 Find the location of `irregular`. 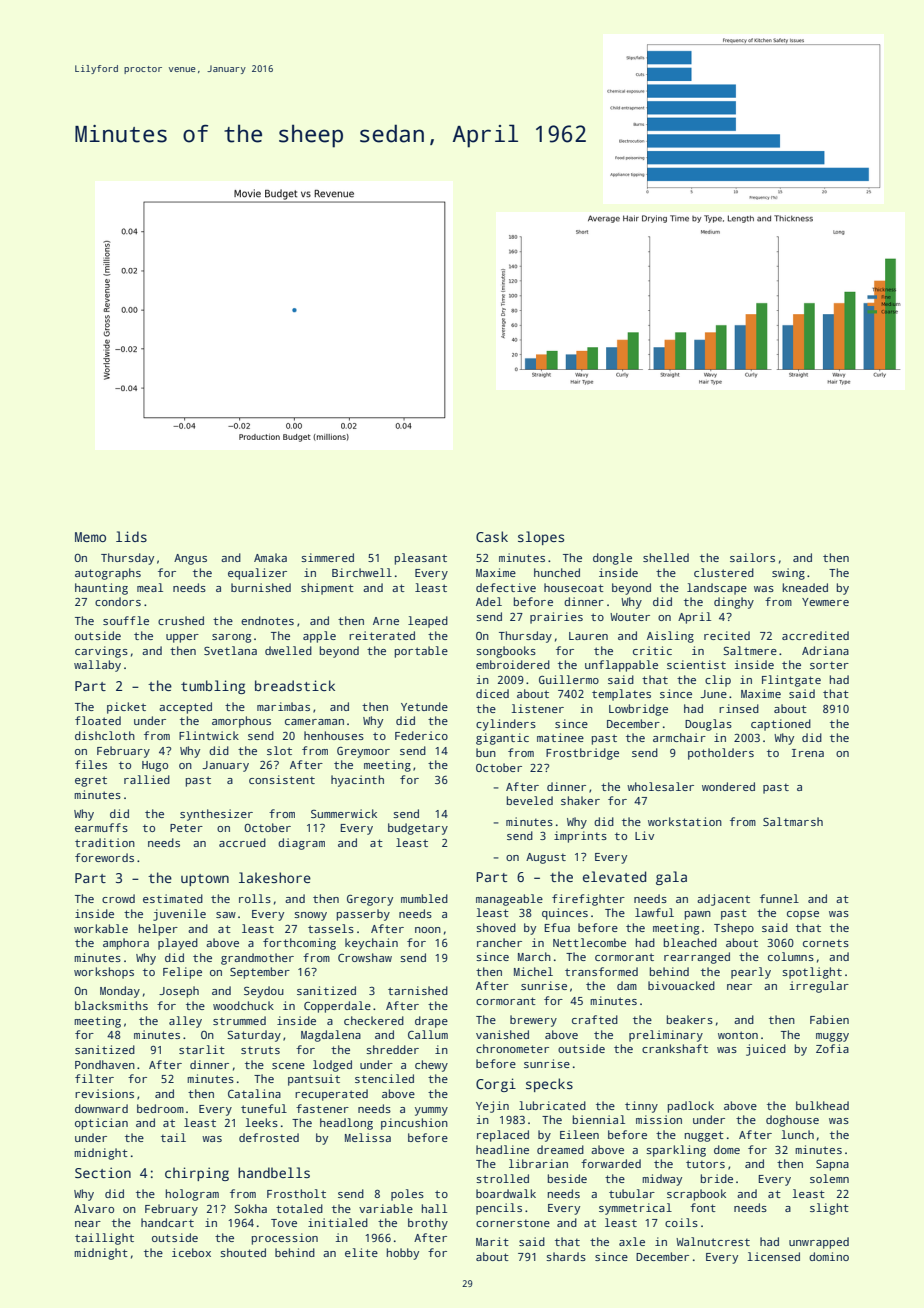

irregular is located at coordinates (819, 987).
